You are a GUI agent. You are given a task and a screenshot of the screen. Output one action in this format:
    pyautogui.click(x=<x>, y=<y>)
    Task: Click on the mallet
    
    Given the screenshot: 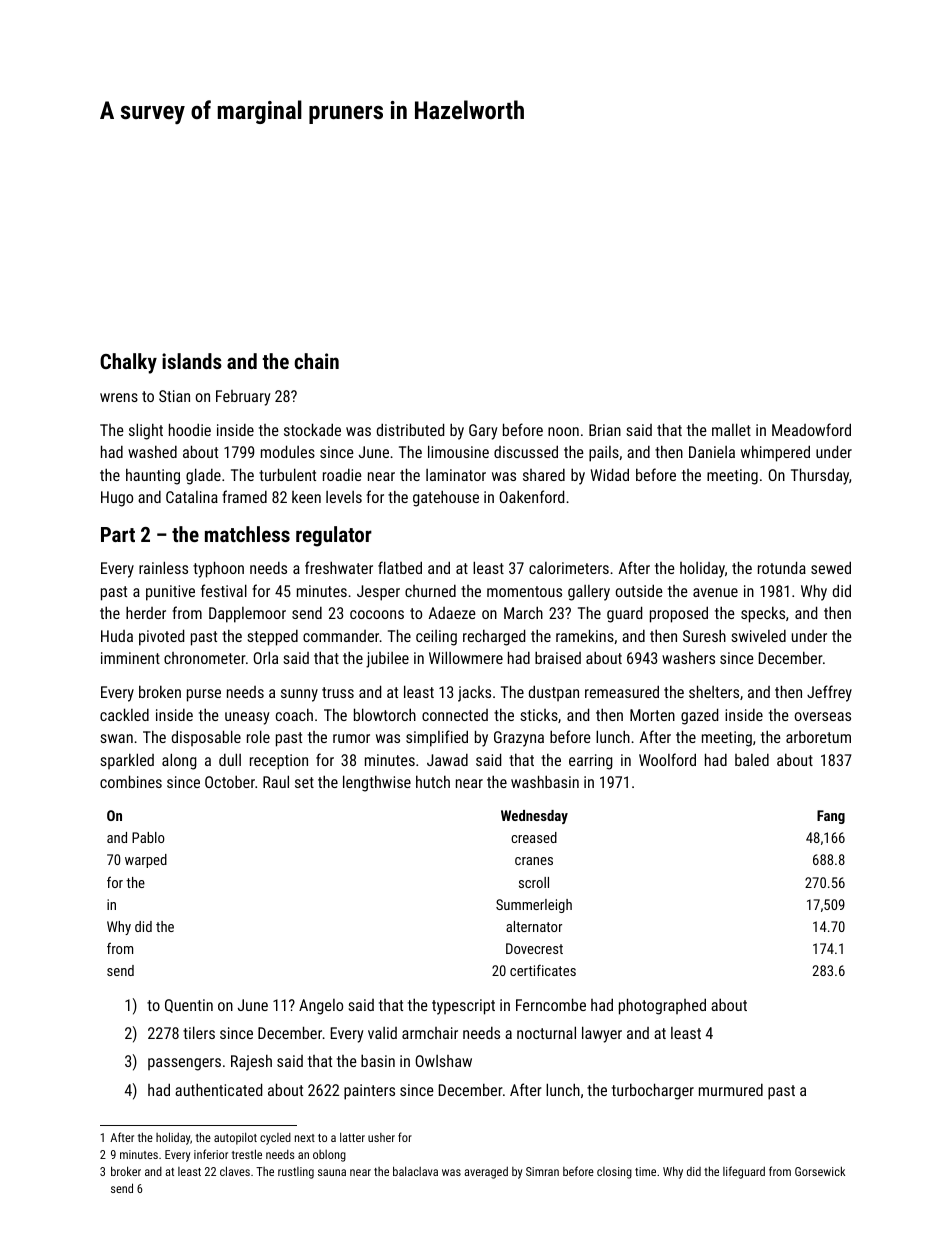 What is the action you would take?
    pyautogui.click(x=731, y=429)
